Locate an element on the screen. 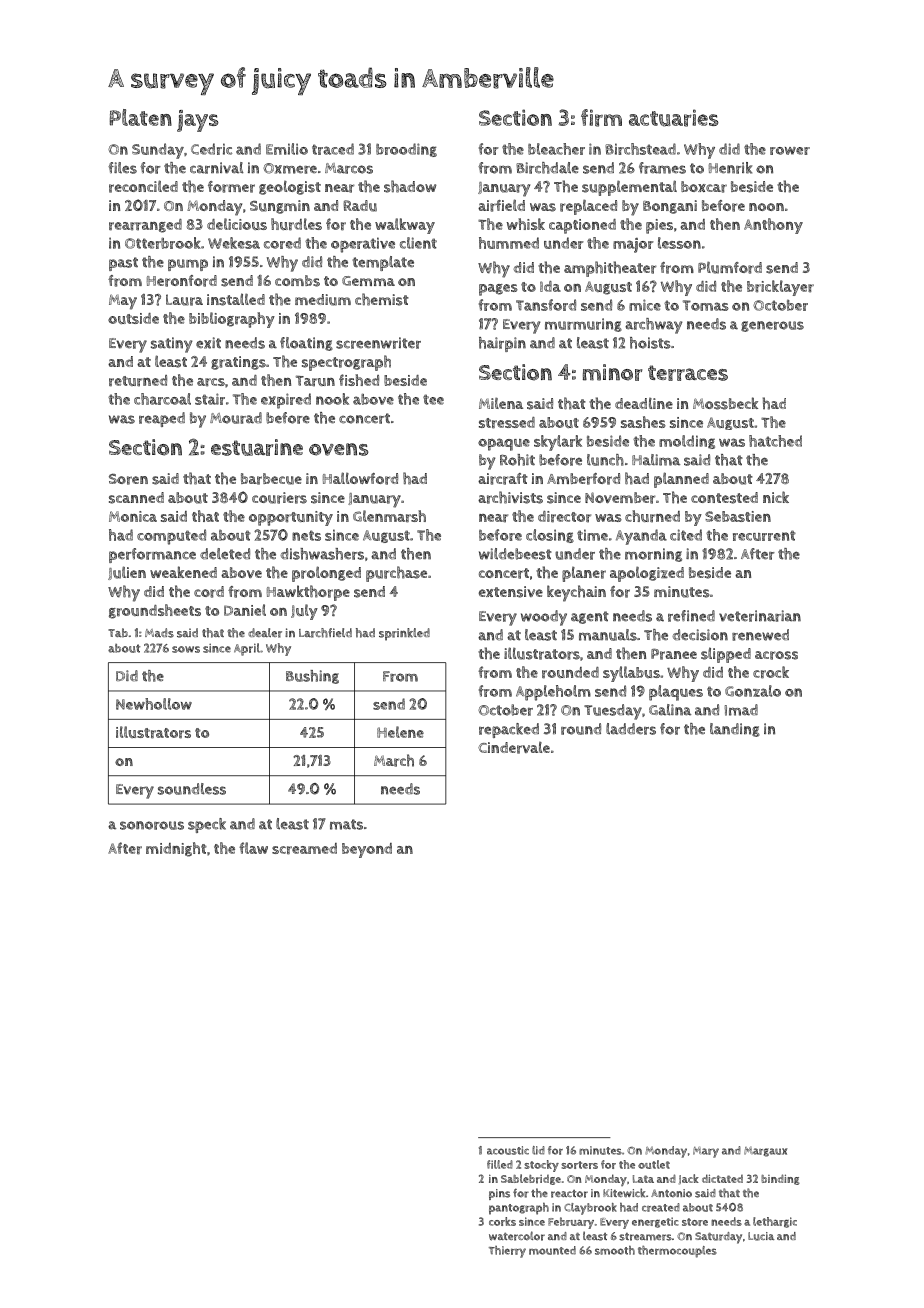  whisk is located at coordinates (526, 224).
